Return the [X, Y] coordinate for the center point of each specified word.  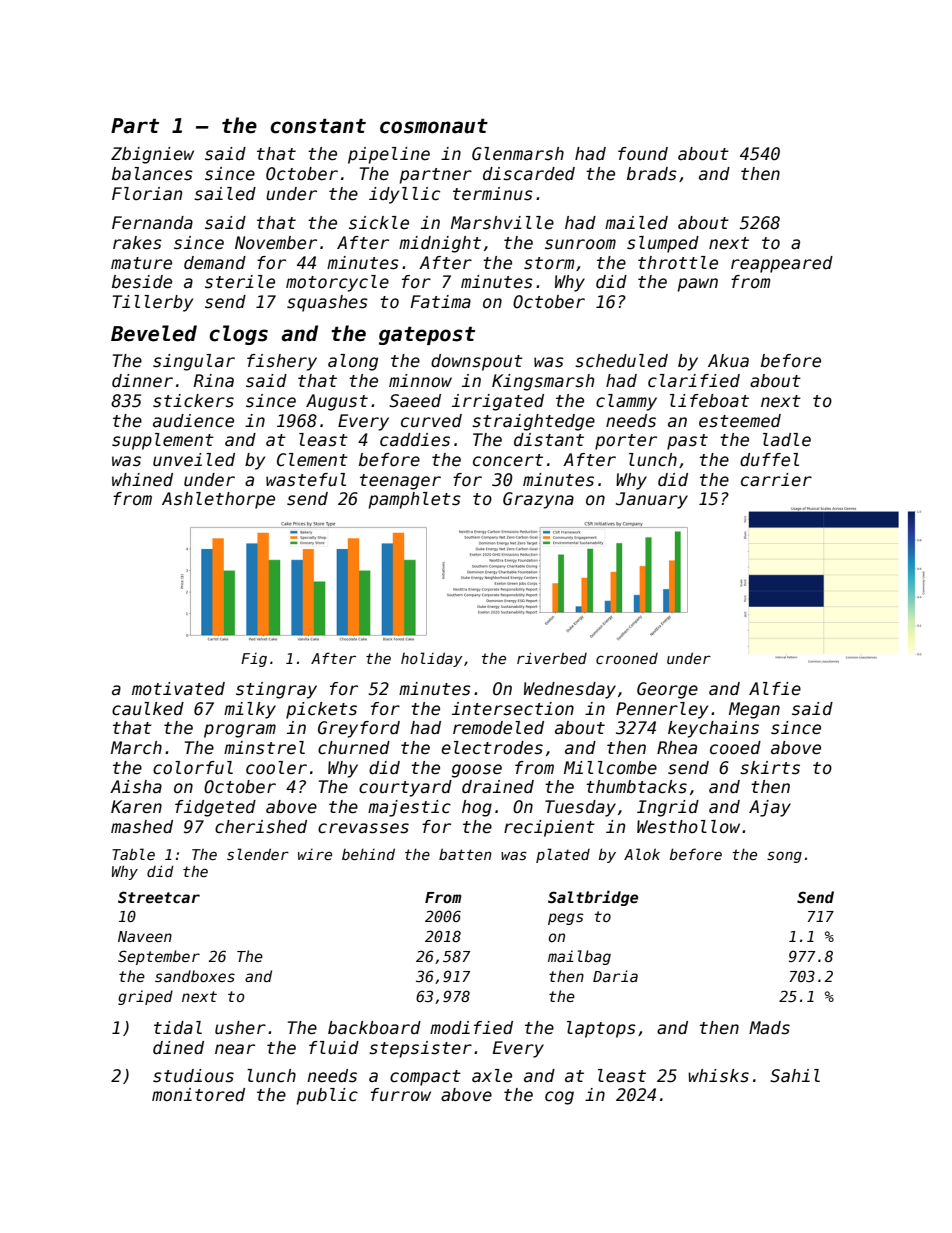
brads [652, 174]
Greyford [359, 729]
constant [318, 126]
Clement [312, 460]
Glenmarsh [518, 154]
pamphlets [414, 500]
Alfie [775, 689]
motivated [178, 689]
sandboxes [195, 976]
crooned [627, 658]
